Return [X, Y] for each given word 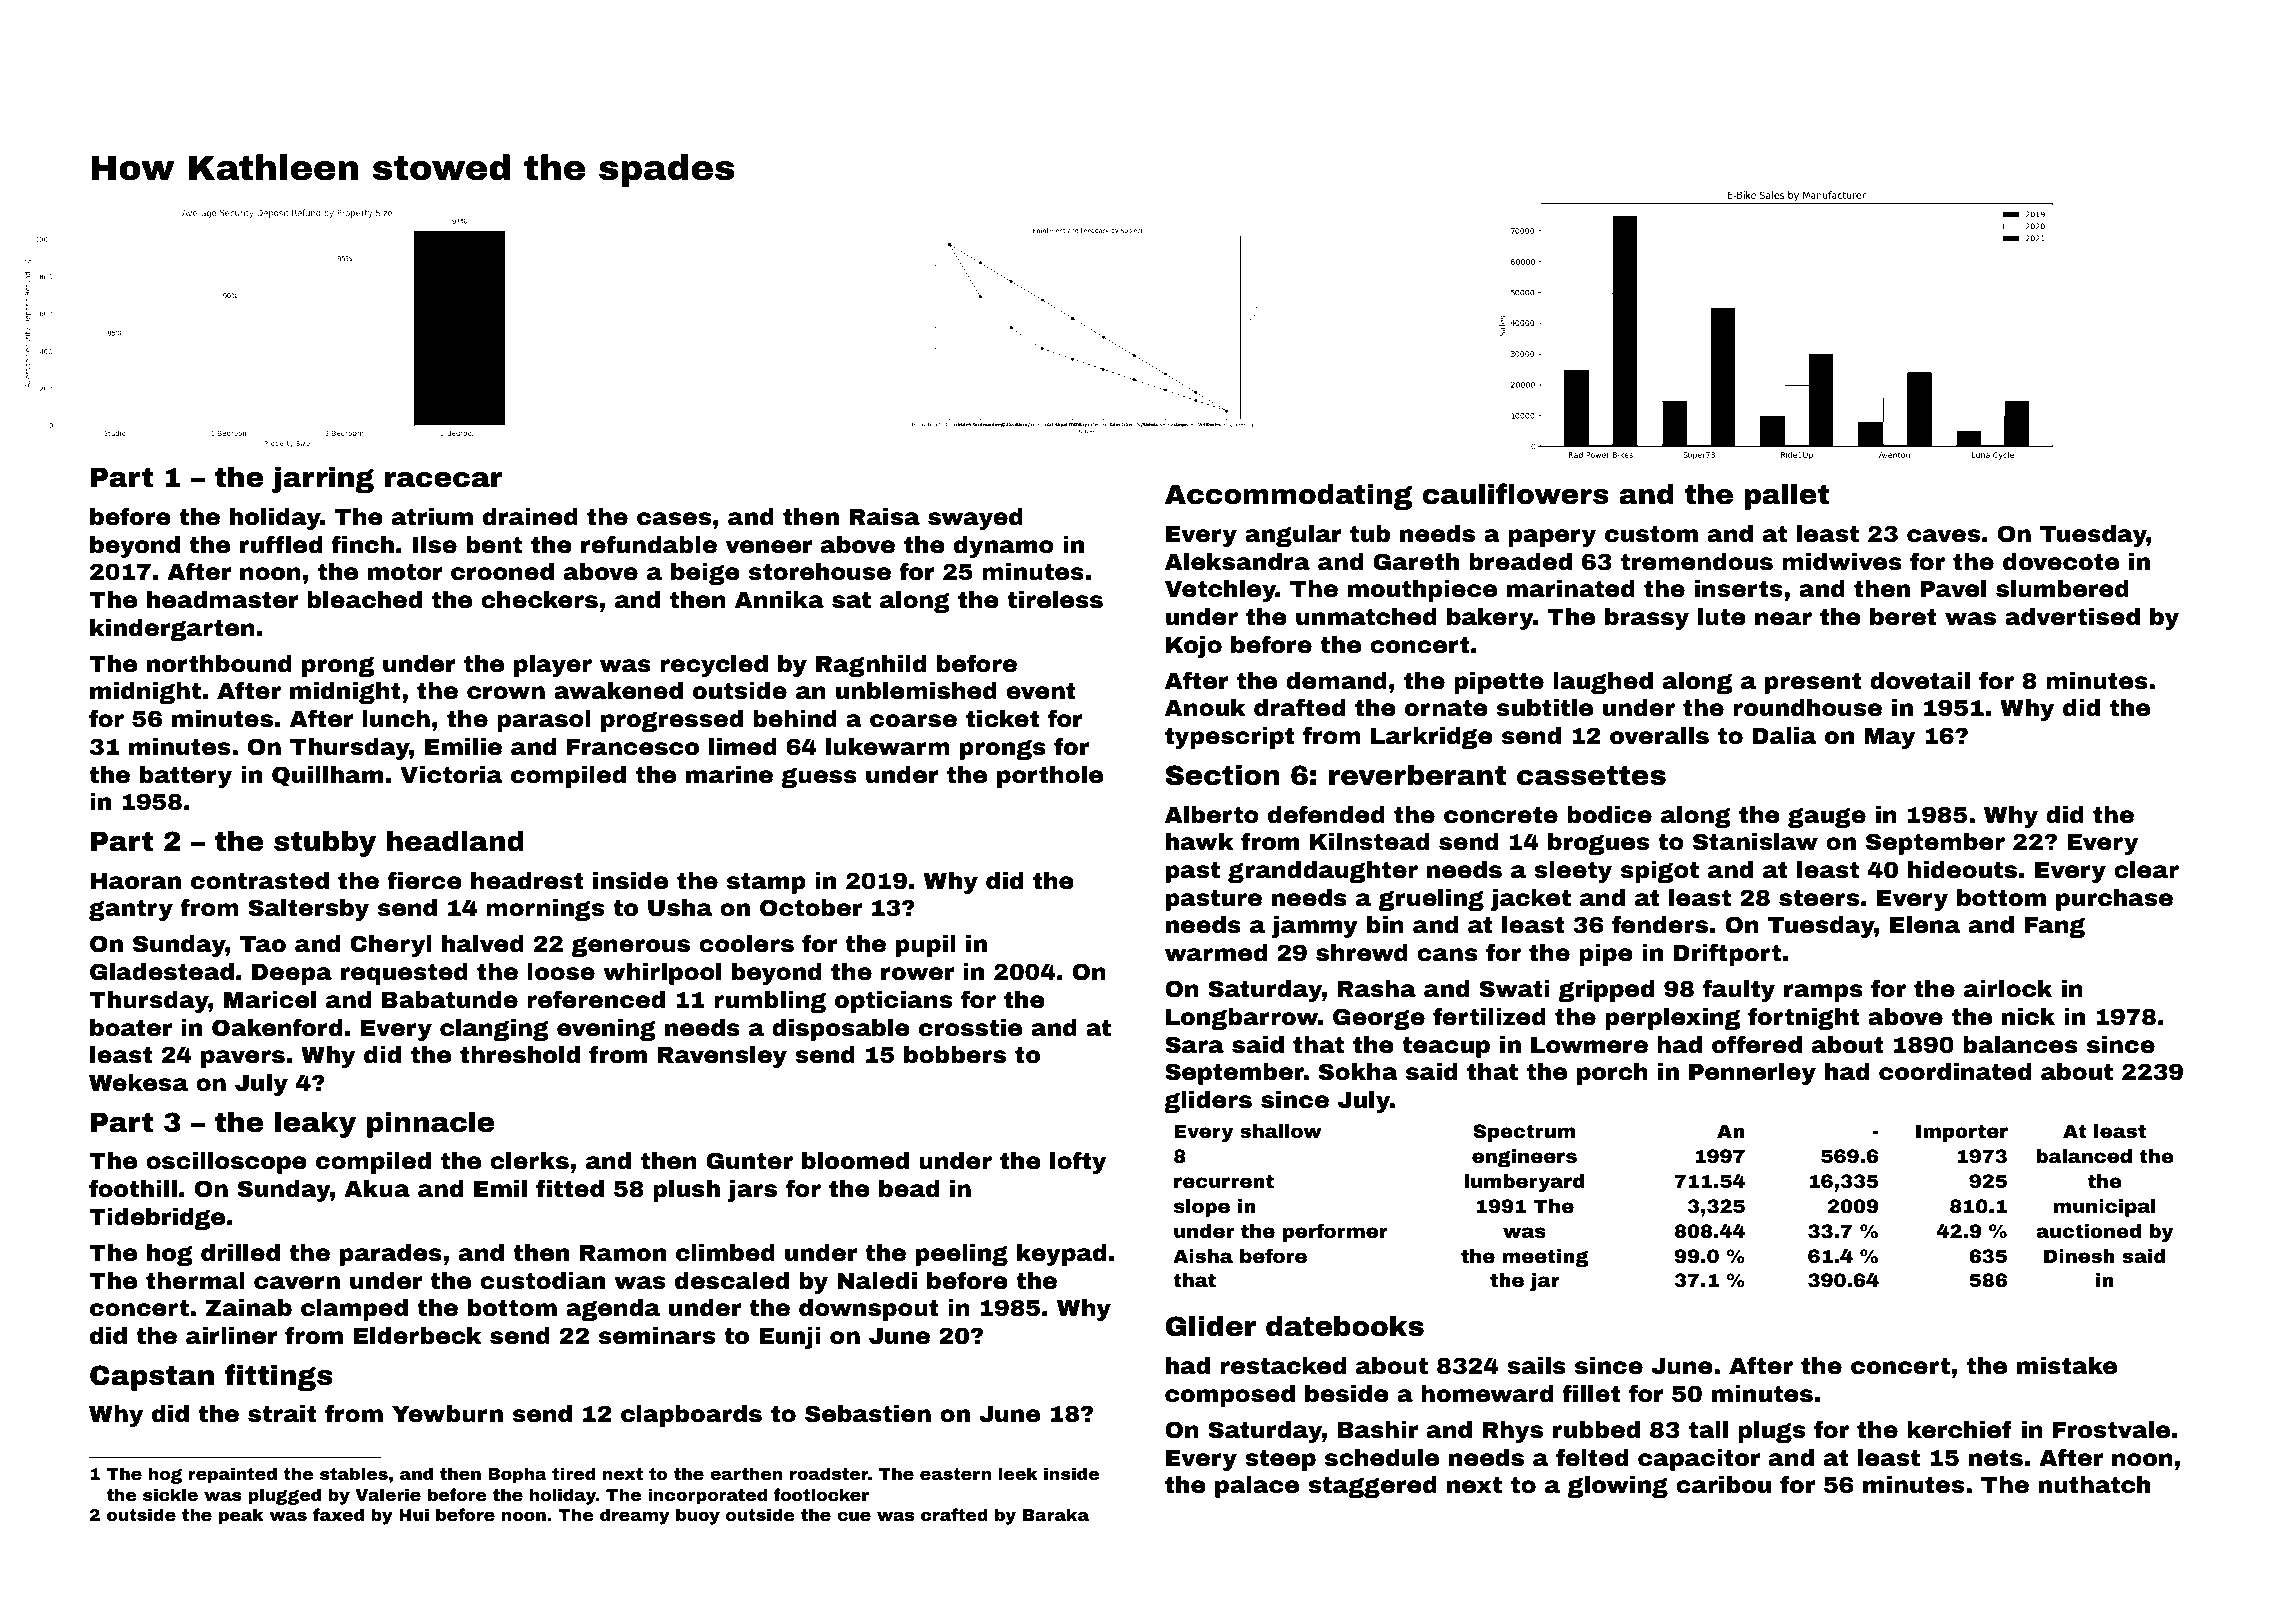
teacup [1446, 1047]
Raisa [884, 517]
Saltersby [308, 910]
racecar [443, 480]
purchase [2114, 900]
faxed [338, 1514]
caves [1943, 536]
